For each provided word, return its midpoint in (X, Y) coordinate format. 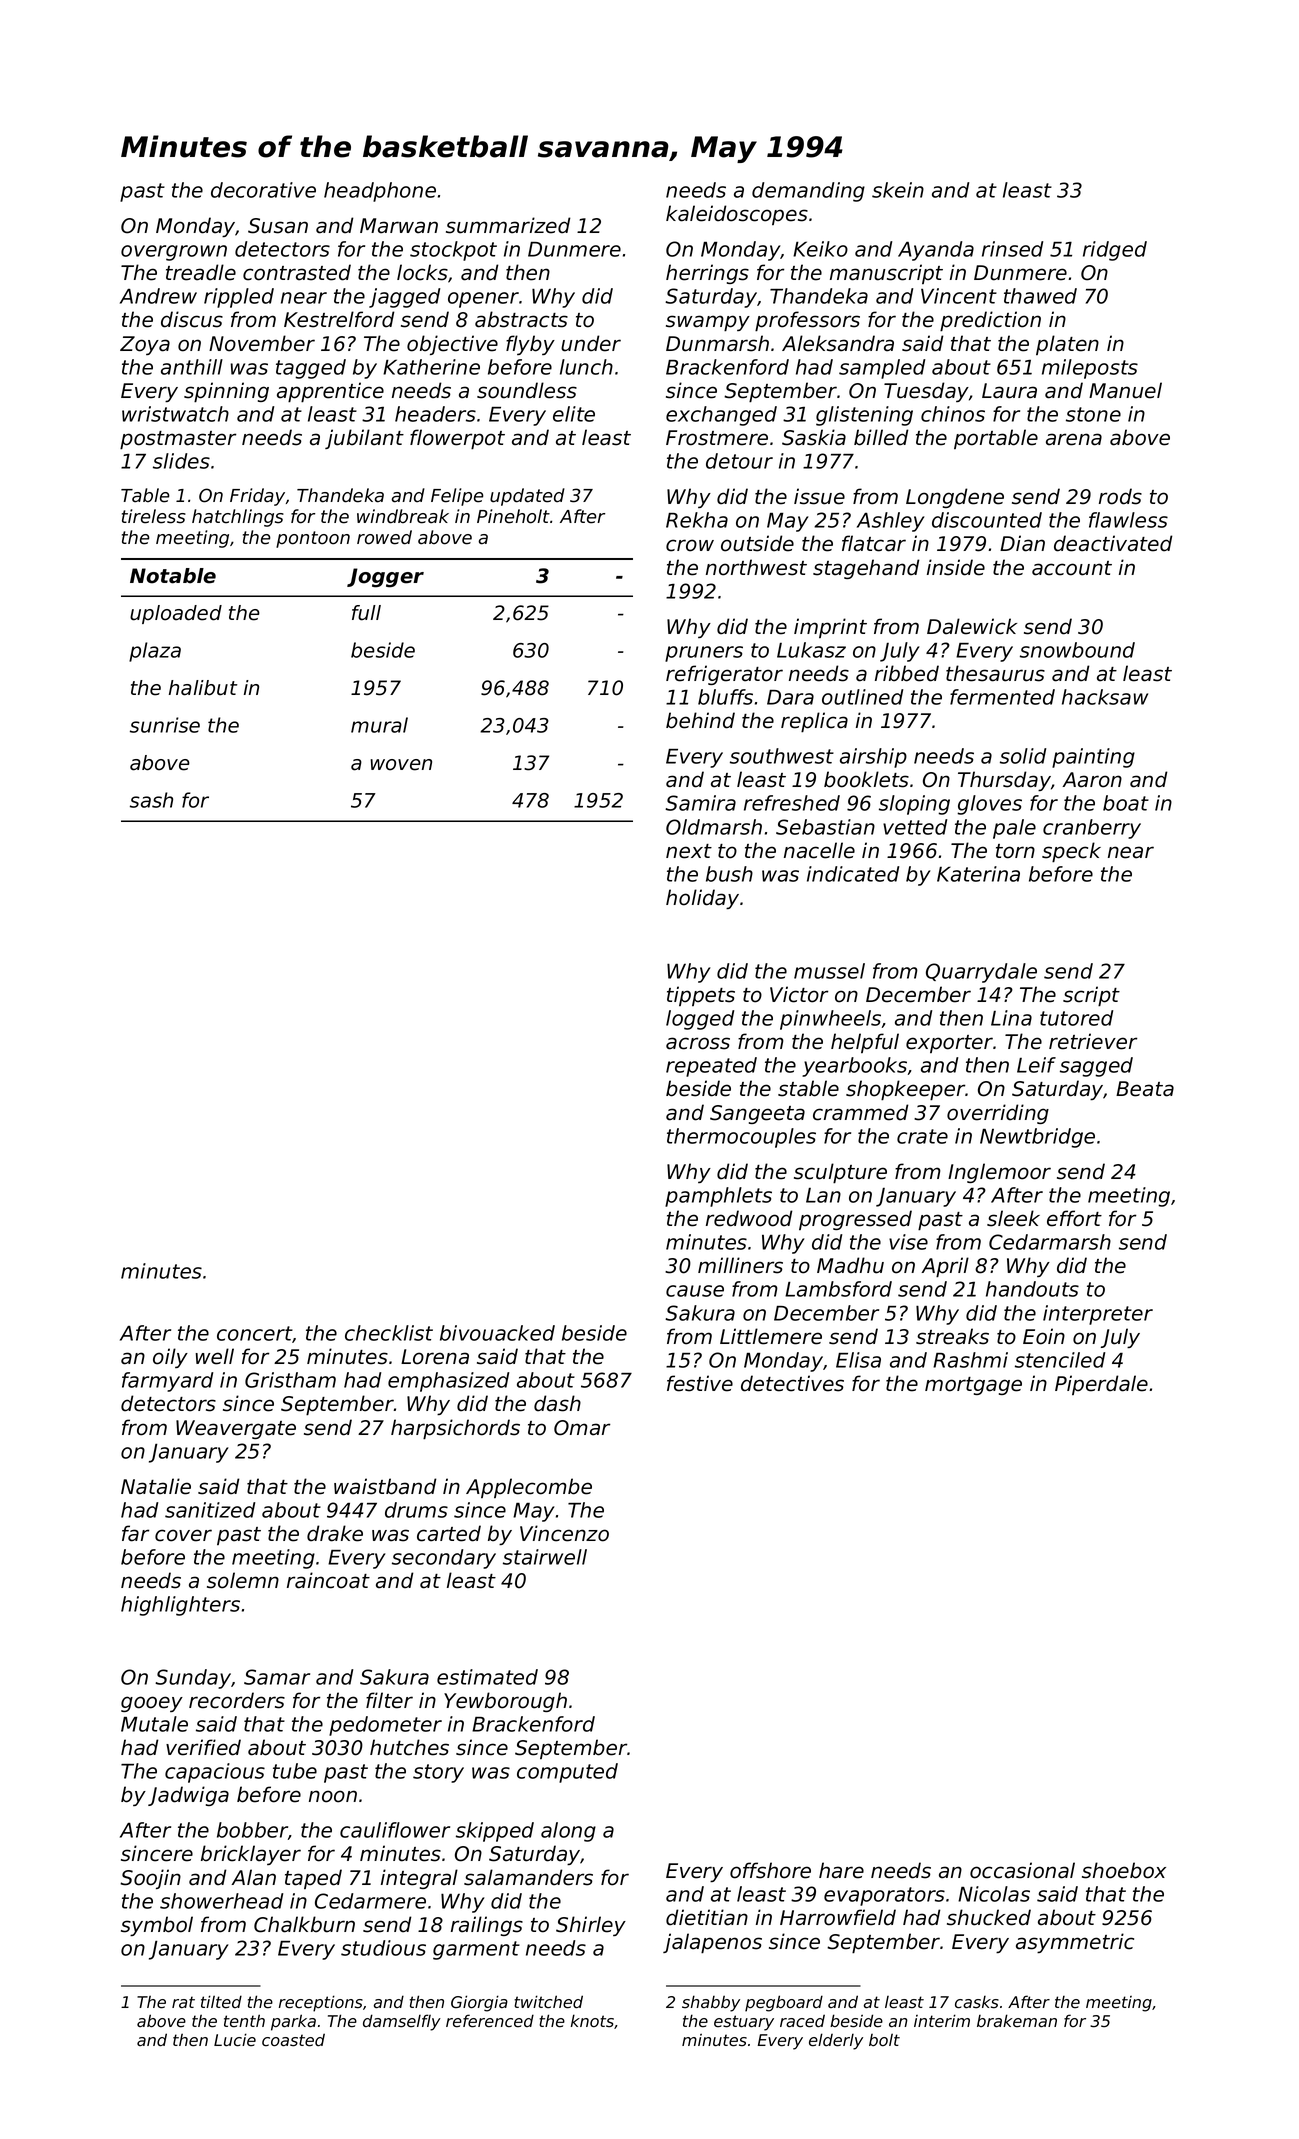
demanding (808, 192)
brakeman (1017, 2021)
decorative (263, 190)
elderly (836, 2041)
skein (898, 190)
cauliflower (395, 1830)
